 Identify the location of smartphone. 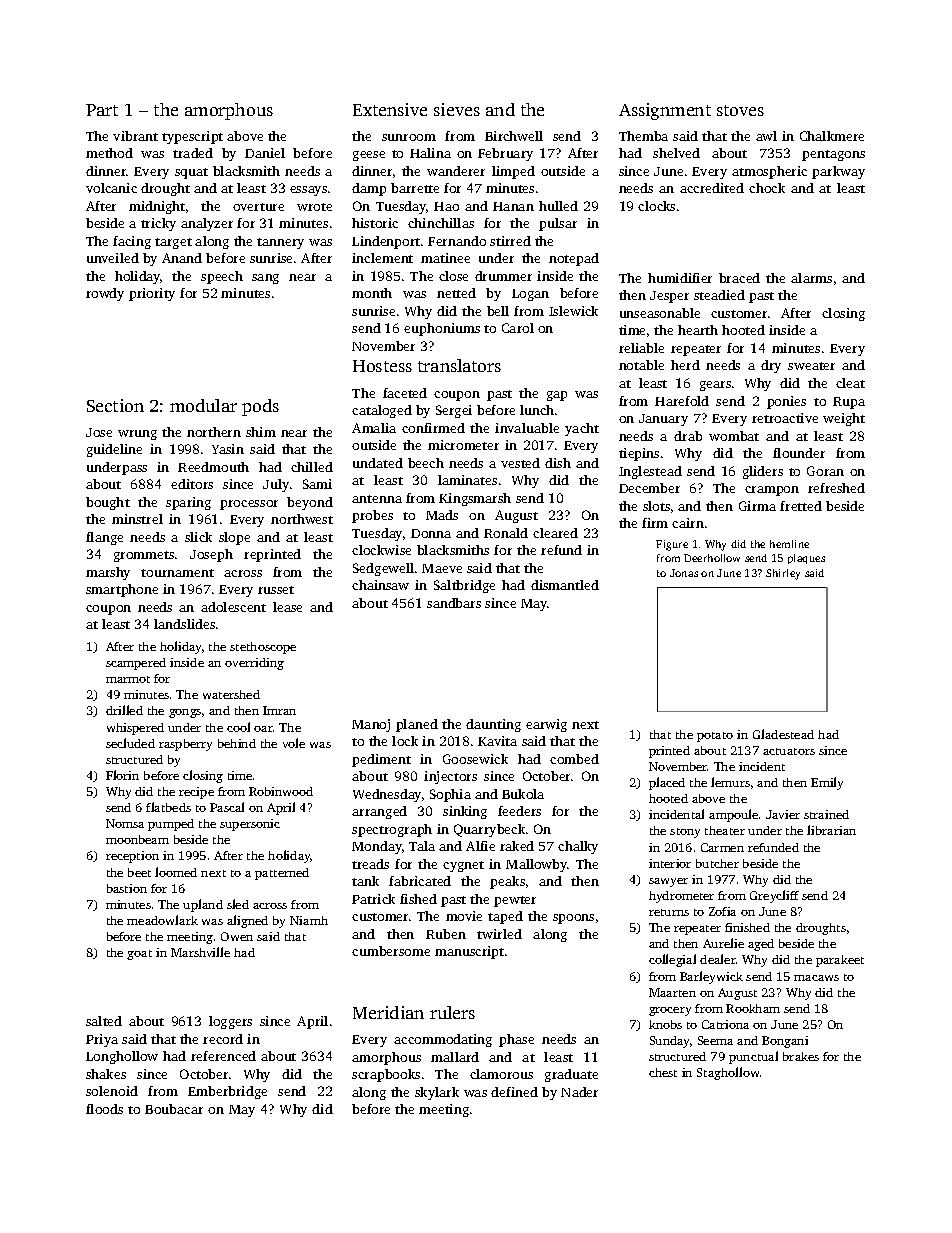
(122, 590).
